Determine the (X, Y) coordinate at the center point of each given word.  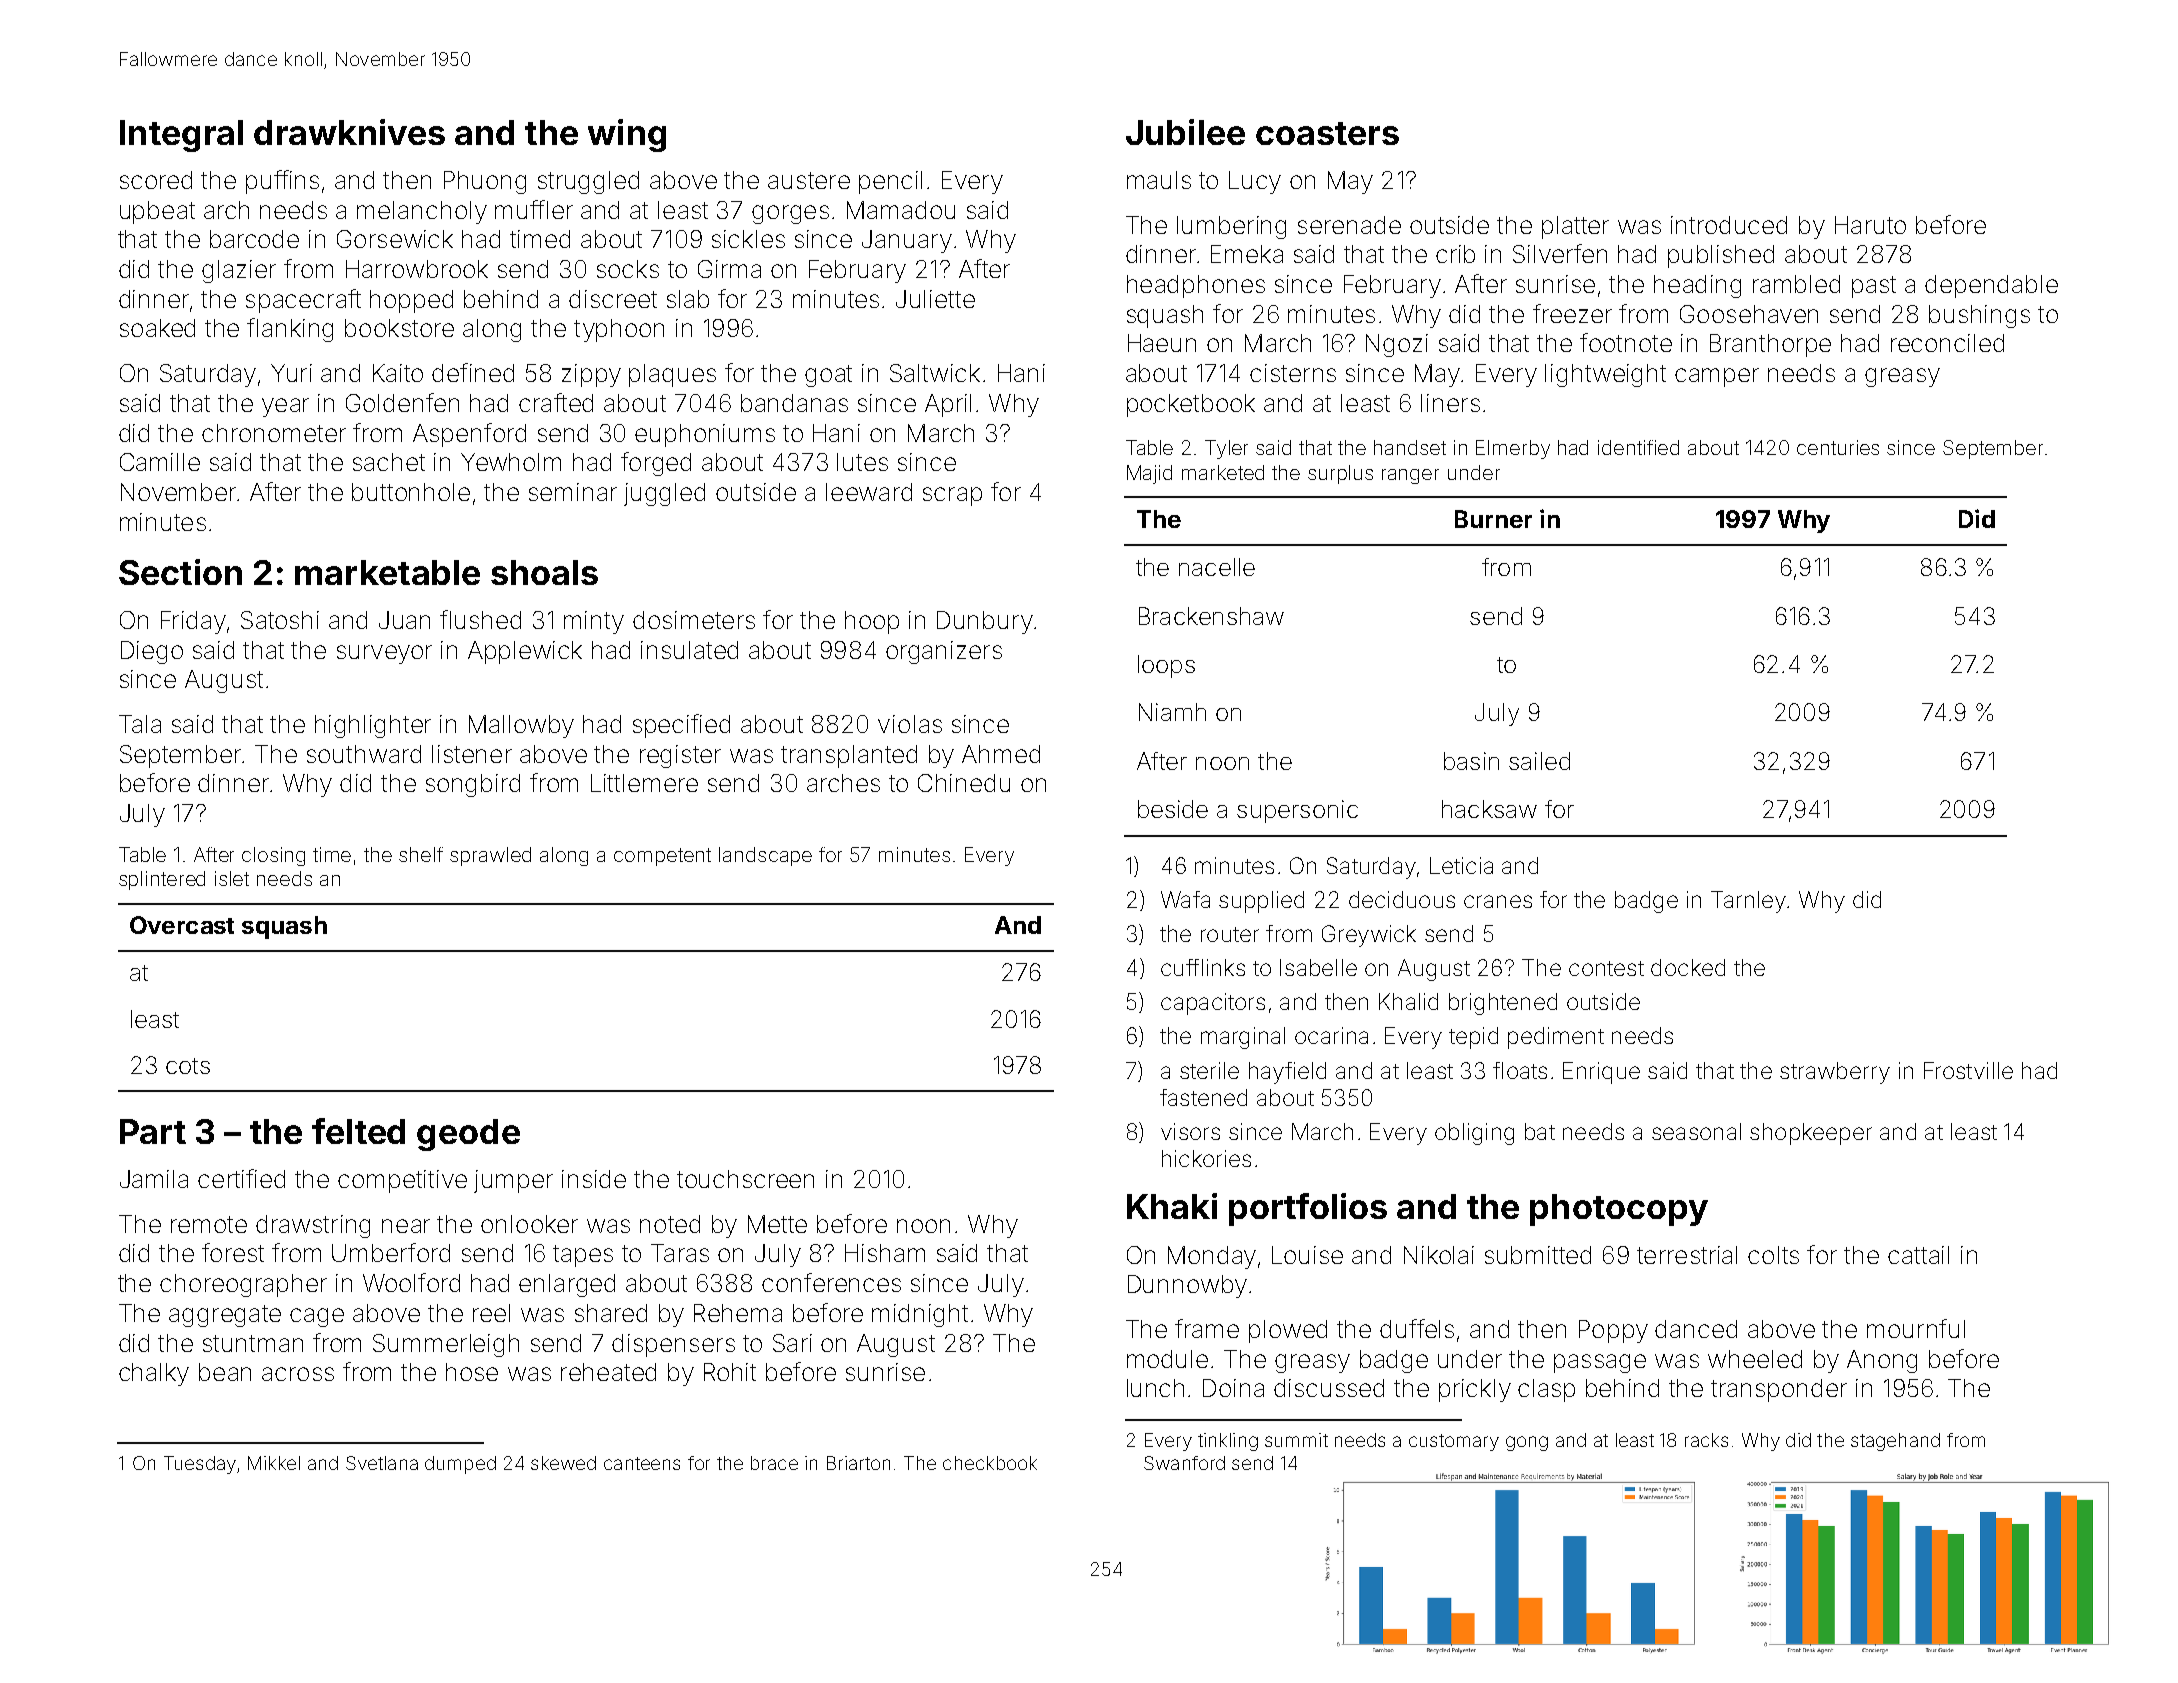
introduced (1729, 225)
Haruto (1870, 225)
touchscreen (745, 1179)
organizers (944, 652)
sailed (1539, 761)
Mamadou (901, 210)
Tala (140, 724)
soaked (157, 328)
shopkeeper (1811, 1134)
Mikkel (274, 1463)
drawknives (349, 132)
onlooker (529, 1224)
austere (809, 180)
